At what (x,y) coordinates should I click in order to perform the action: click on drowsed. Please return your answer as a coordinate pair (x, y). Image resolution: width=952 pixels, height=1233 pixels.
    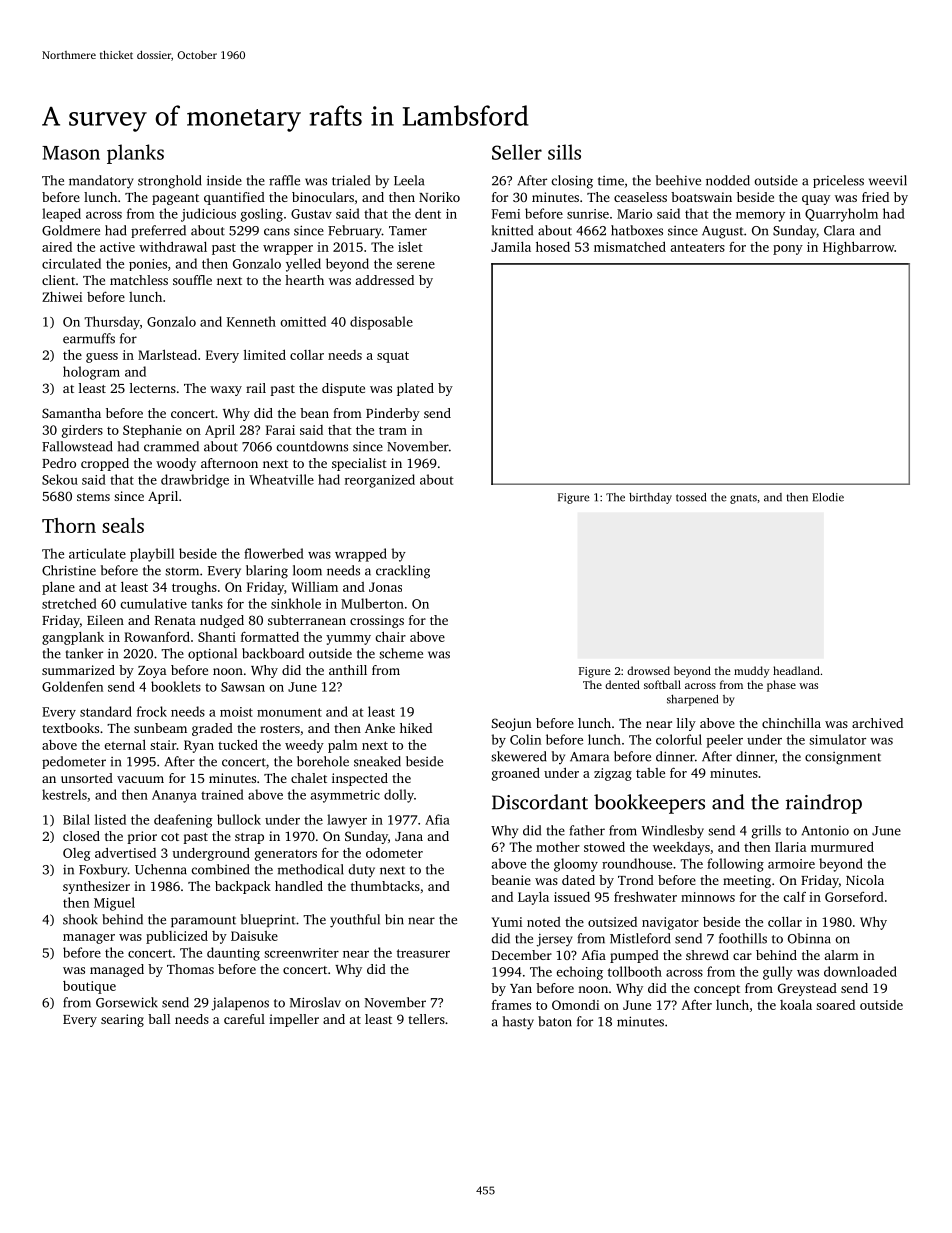
    Looking at the image, I should click on (648, 670).
